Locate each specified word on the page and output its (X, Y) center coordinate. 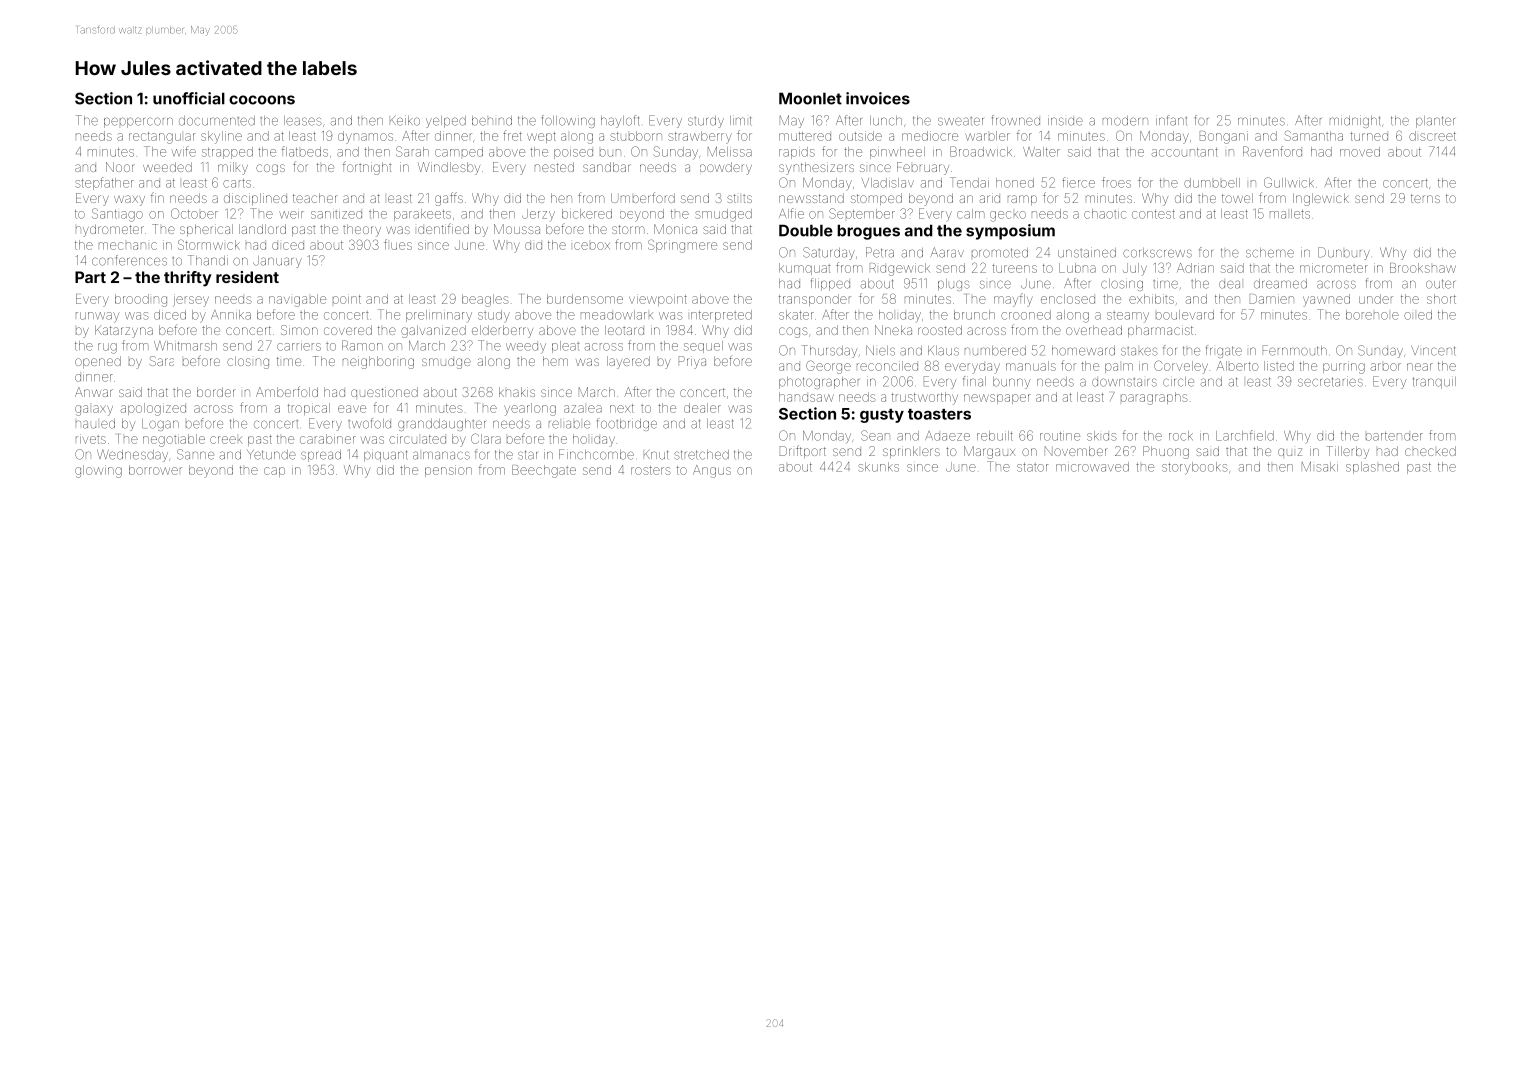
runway (98, 317)
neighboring (378, 362)
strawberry (700, 137)
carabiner (327, 439)
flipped (830, 284)
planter (1435, 122)
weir (291, 215)
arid (990, 198)
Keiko (405, 120)
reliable (569, 424)
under (1376, 299)
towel (1237, 198)
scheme (1270, 253)
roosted (940, 330)
